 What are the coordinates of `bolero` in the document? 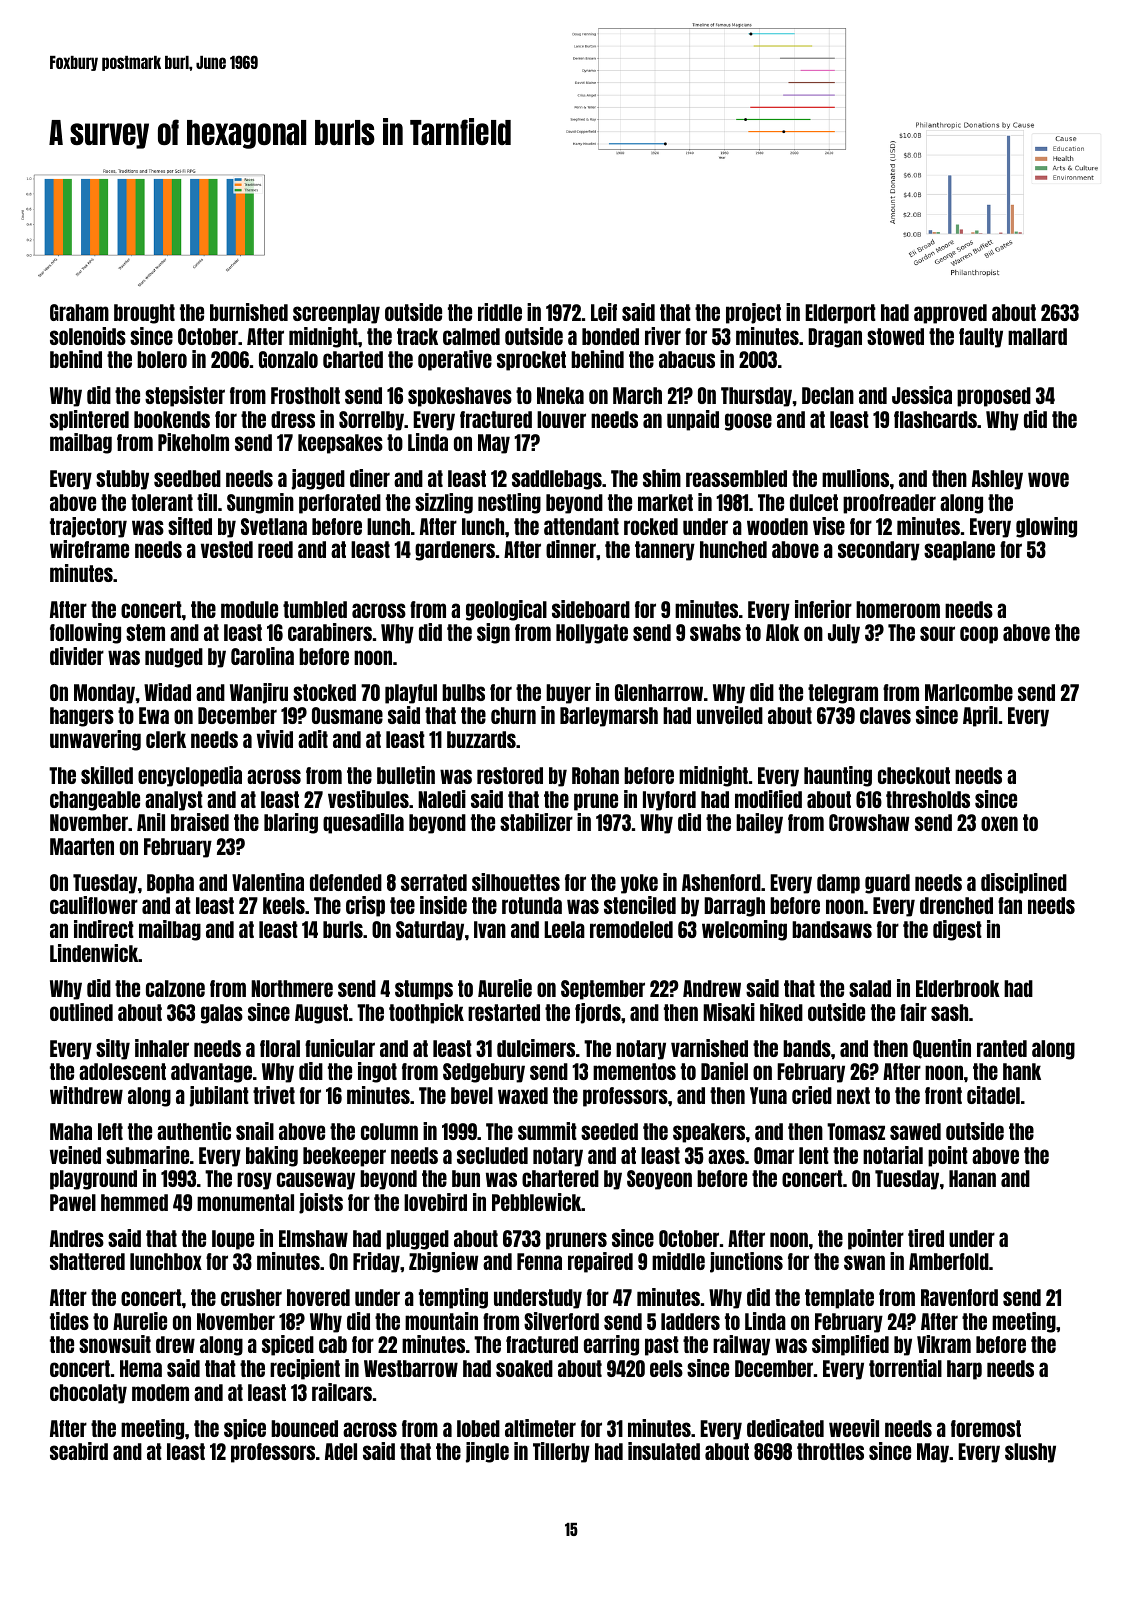 It's located at (162, 359).
